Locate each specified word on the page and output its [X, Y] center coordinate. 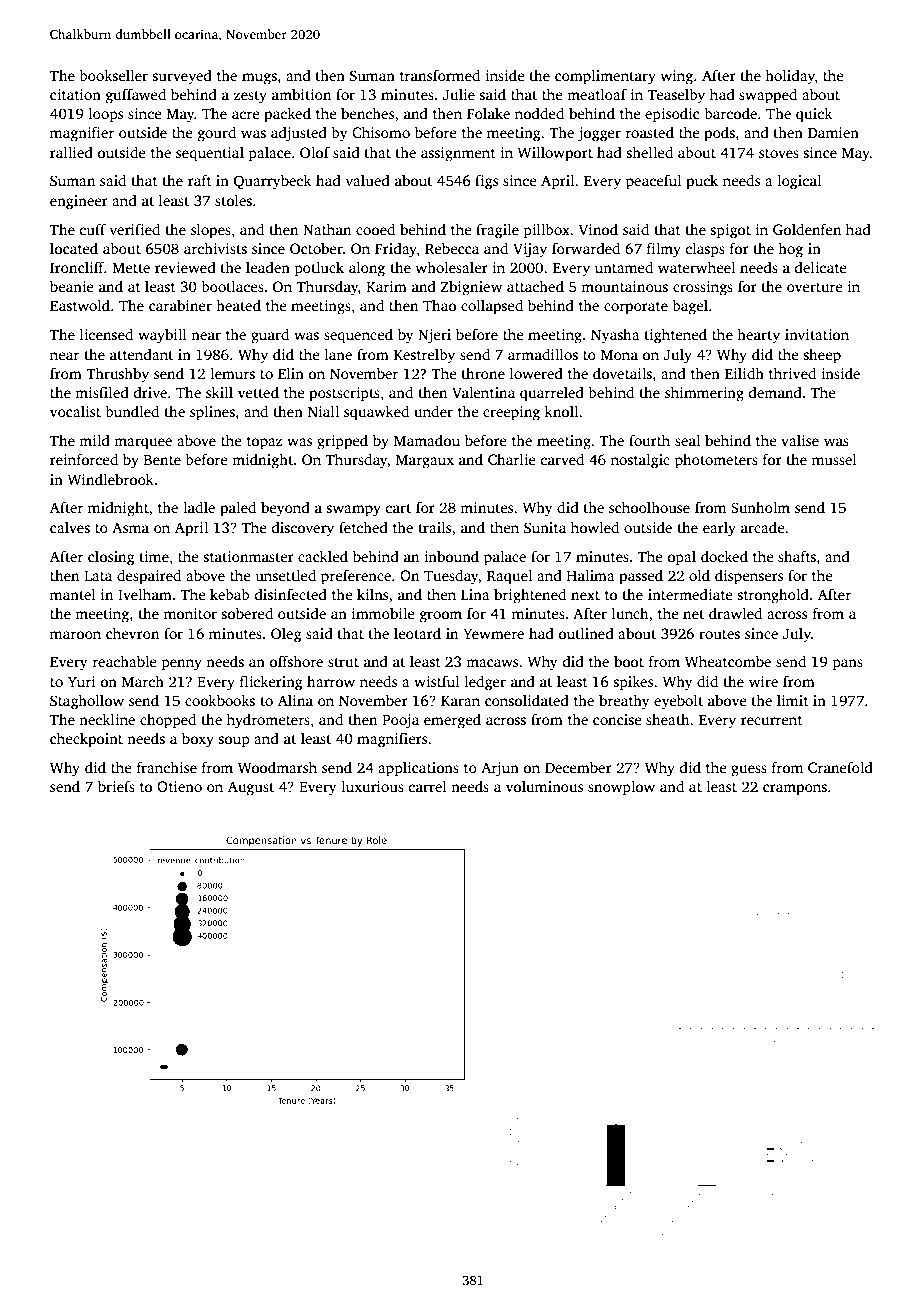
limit [793, 700]
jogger [599, 134]
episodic [672, 115]
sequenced [358, 336]
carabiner [180, 305]
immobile [383, 613]
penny [181, 665]
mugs [259, 79]
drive [150, 392]
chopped [168, 721]
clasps [705, 250]
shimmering [704, 394]
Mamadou [427, 440]
